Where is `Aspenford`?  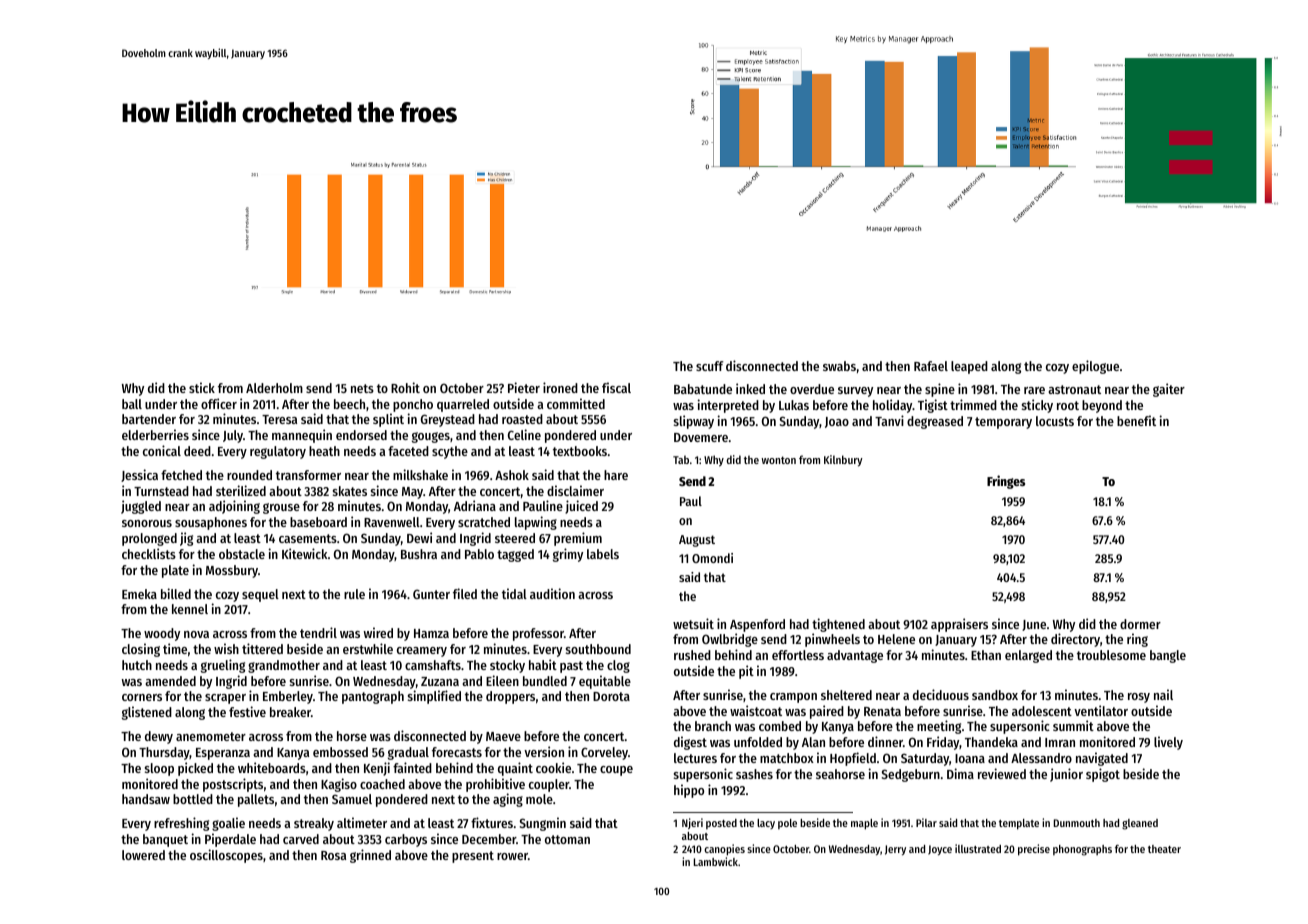
Aspenford is located at coordinates (757, 625).
